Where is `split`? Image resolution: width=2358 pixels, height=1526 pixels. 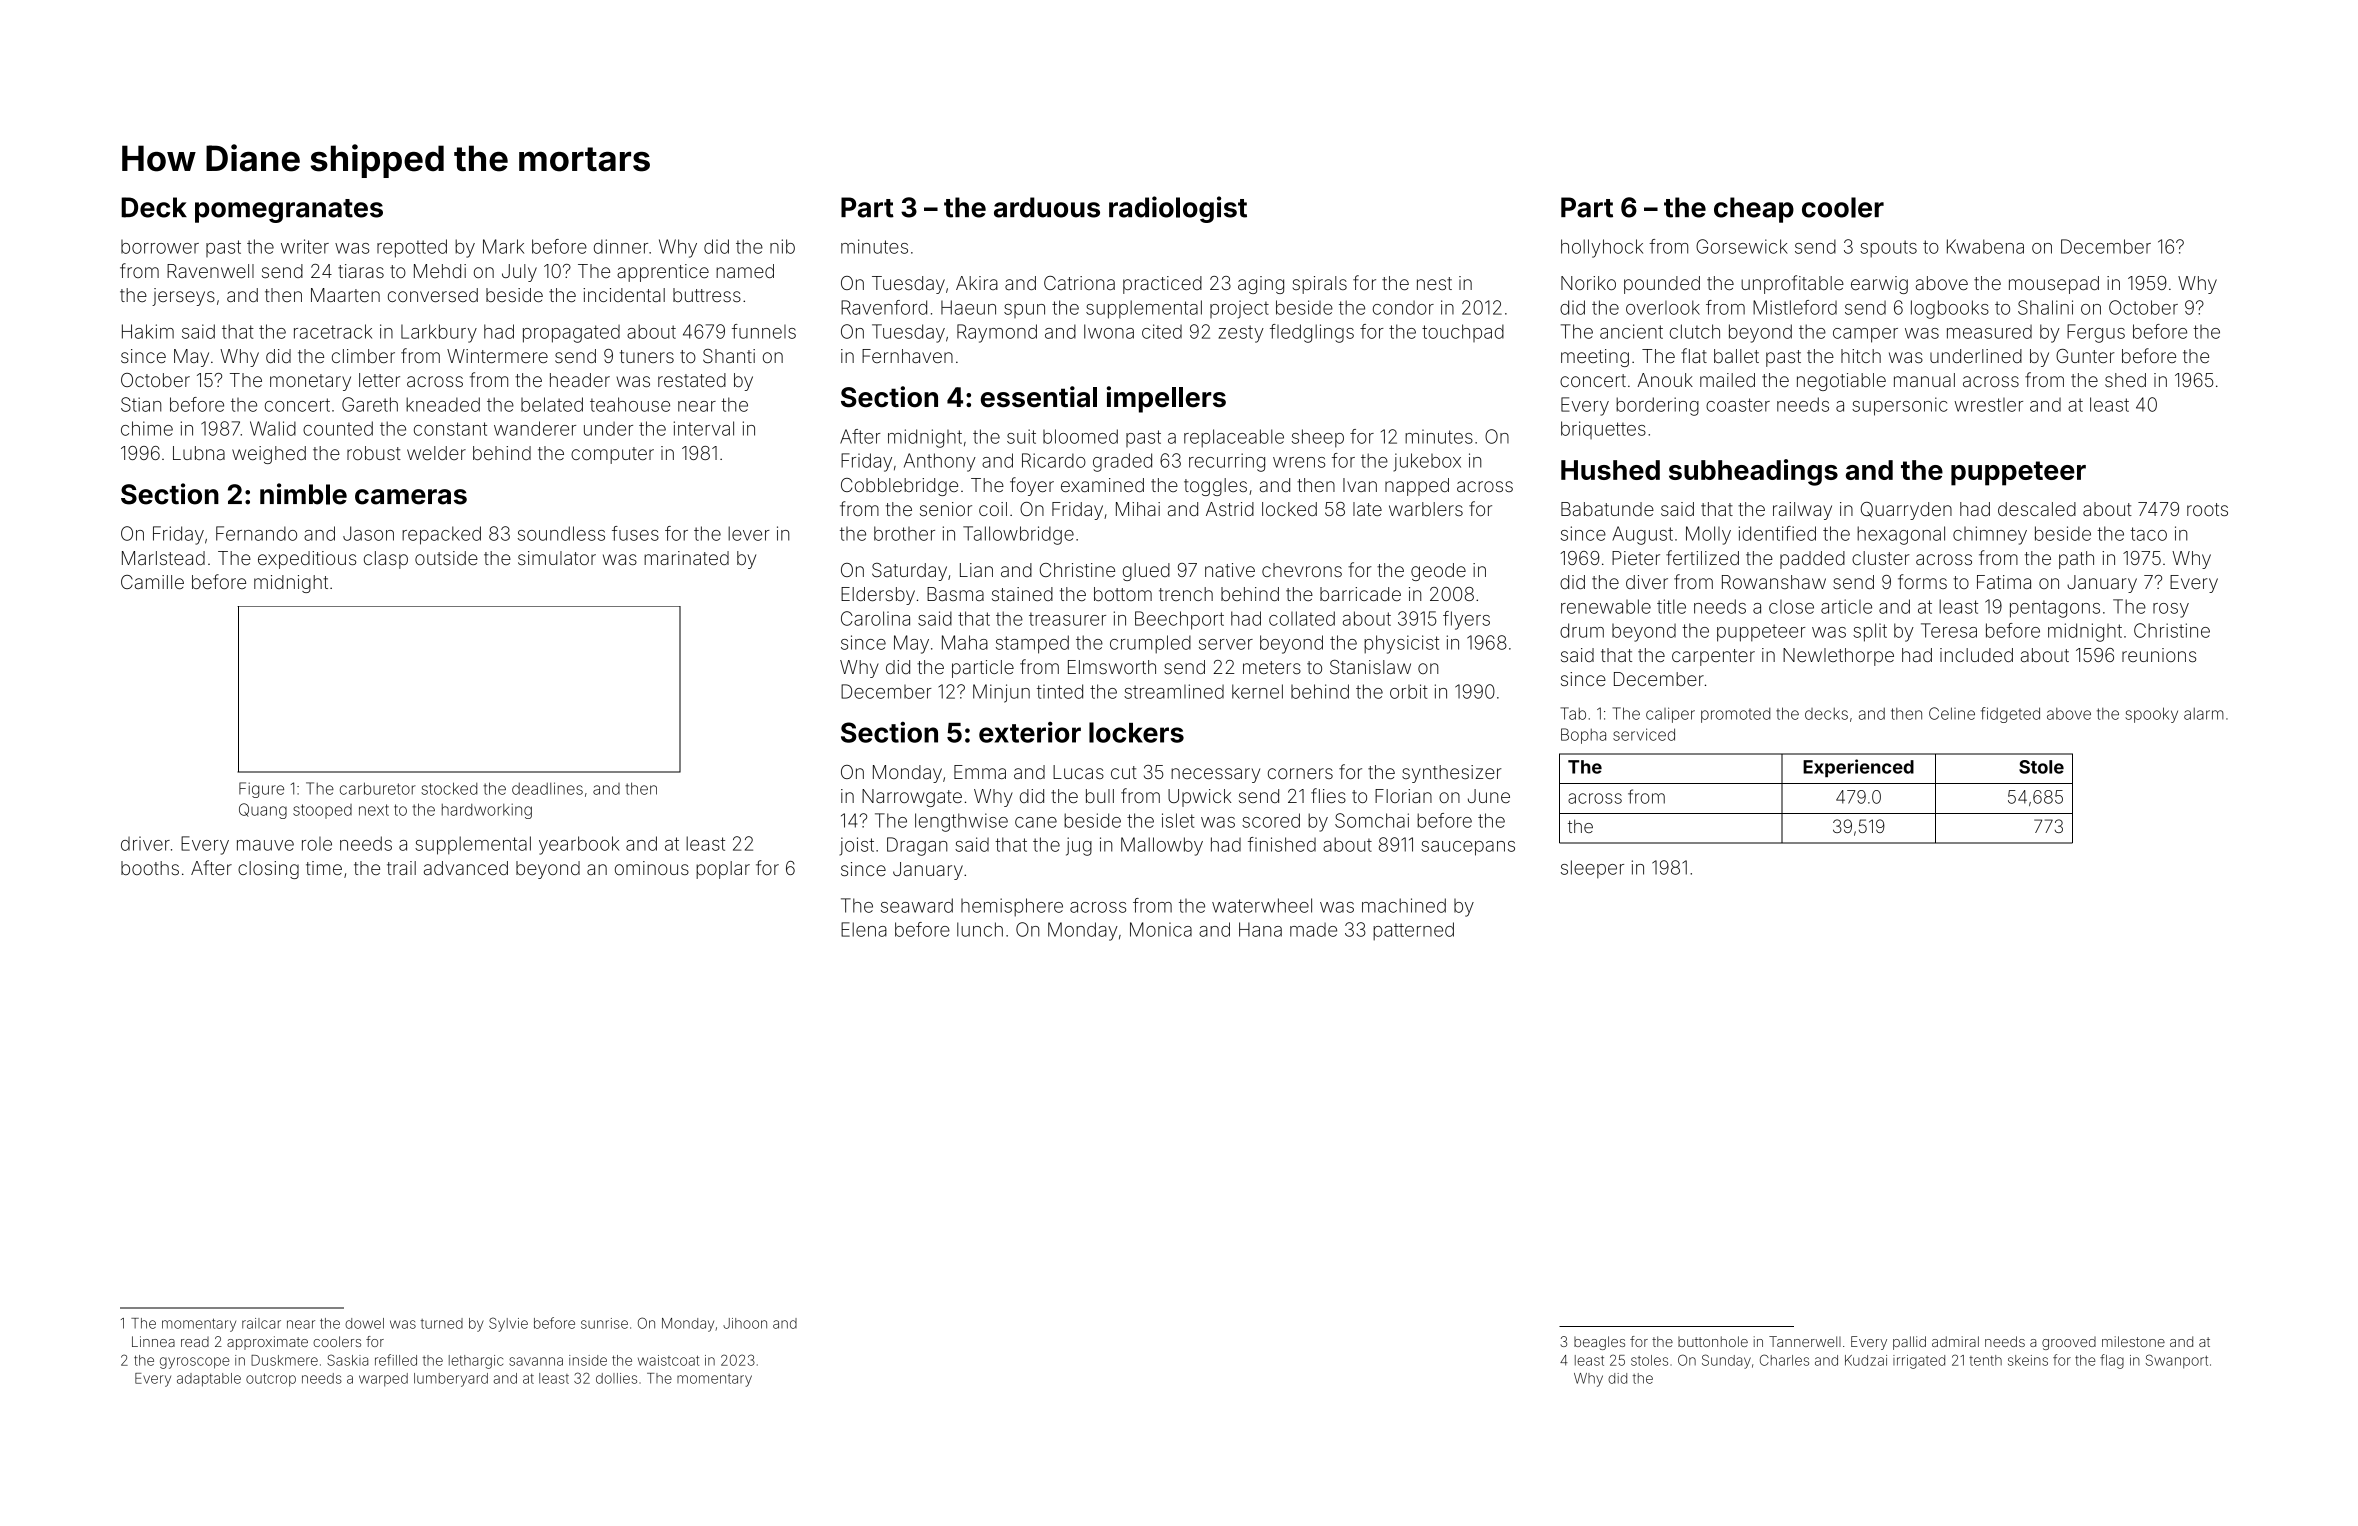
split is located at coordinates (1870, 632).
